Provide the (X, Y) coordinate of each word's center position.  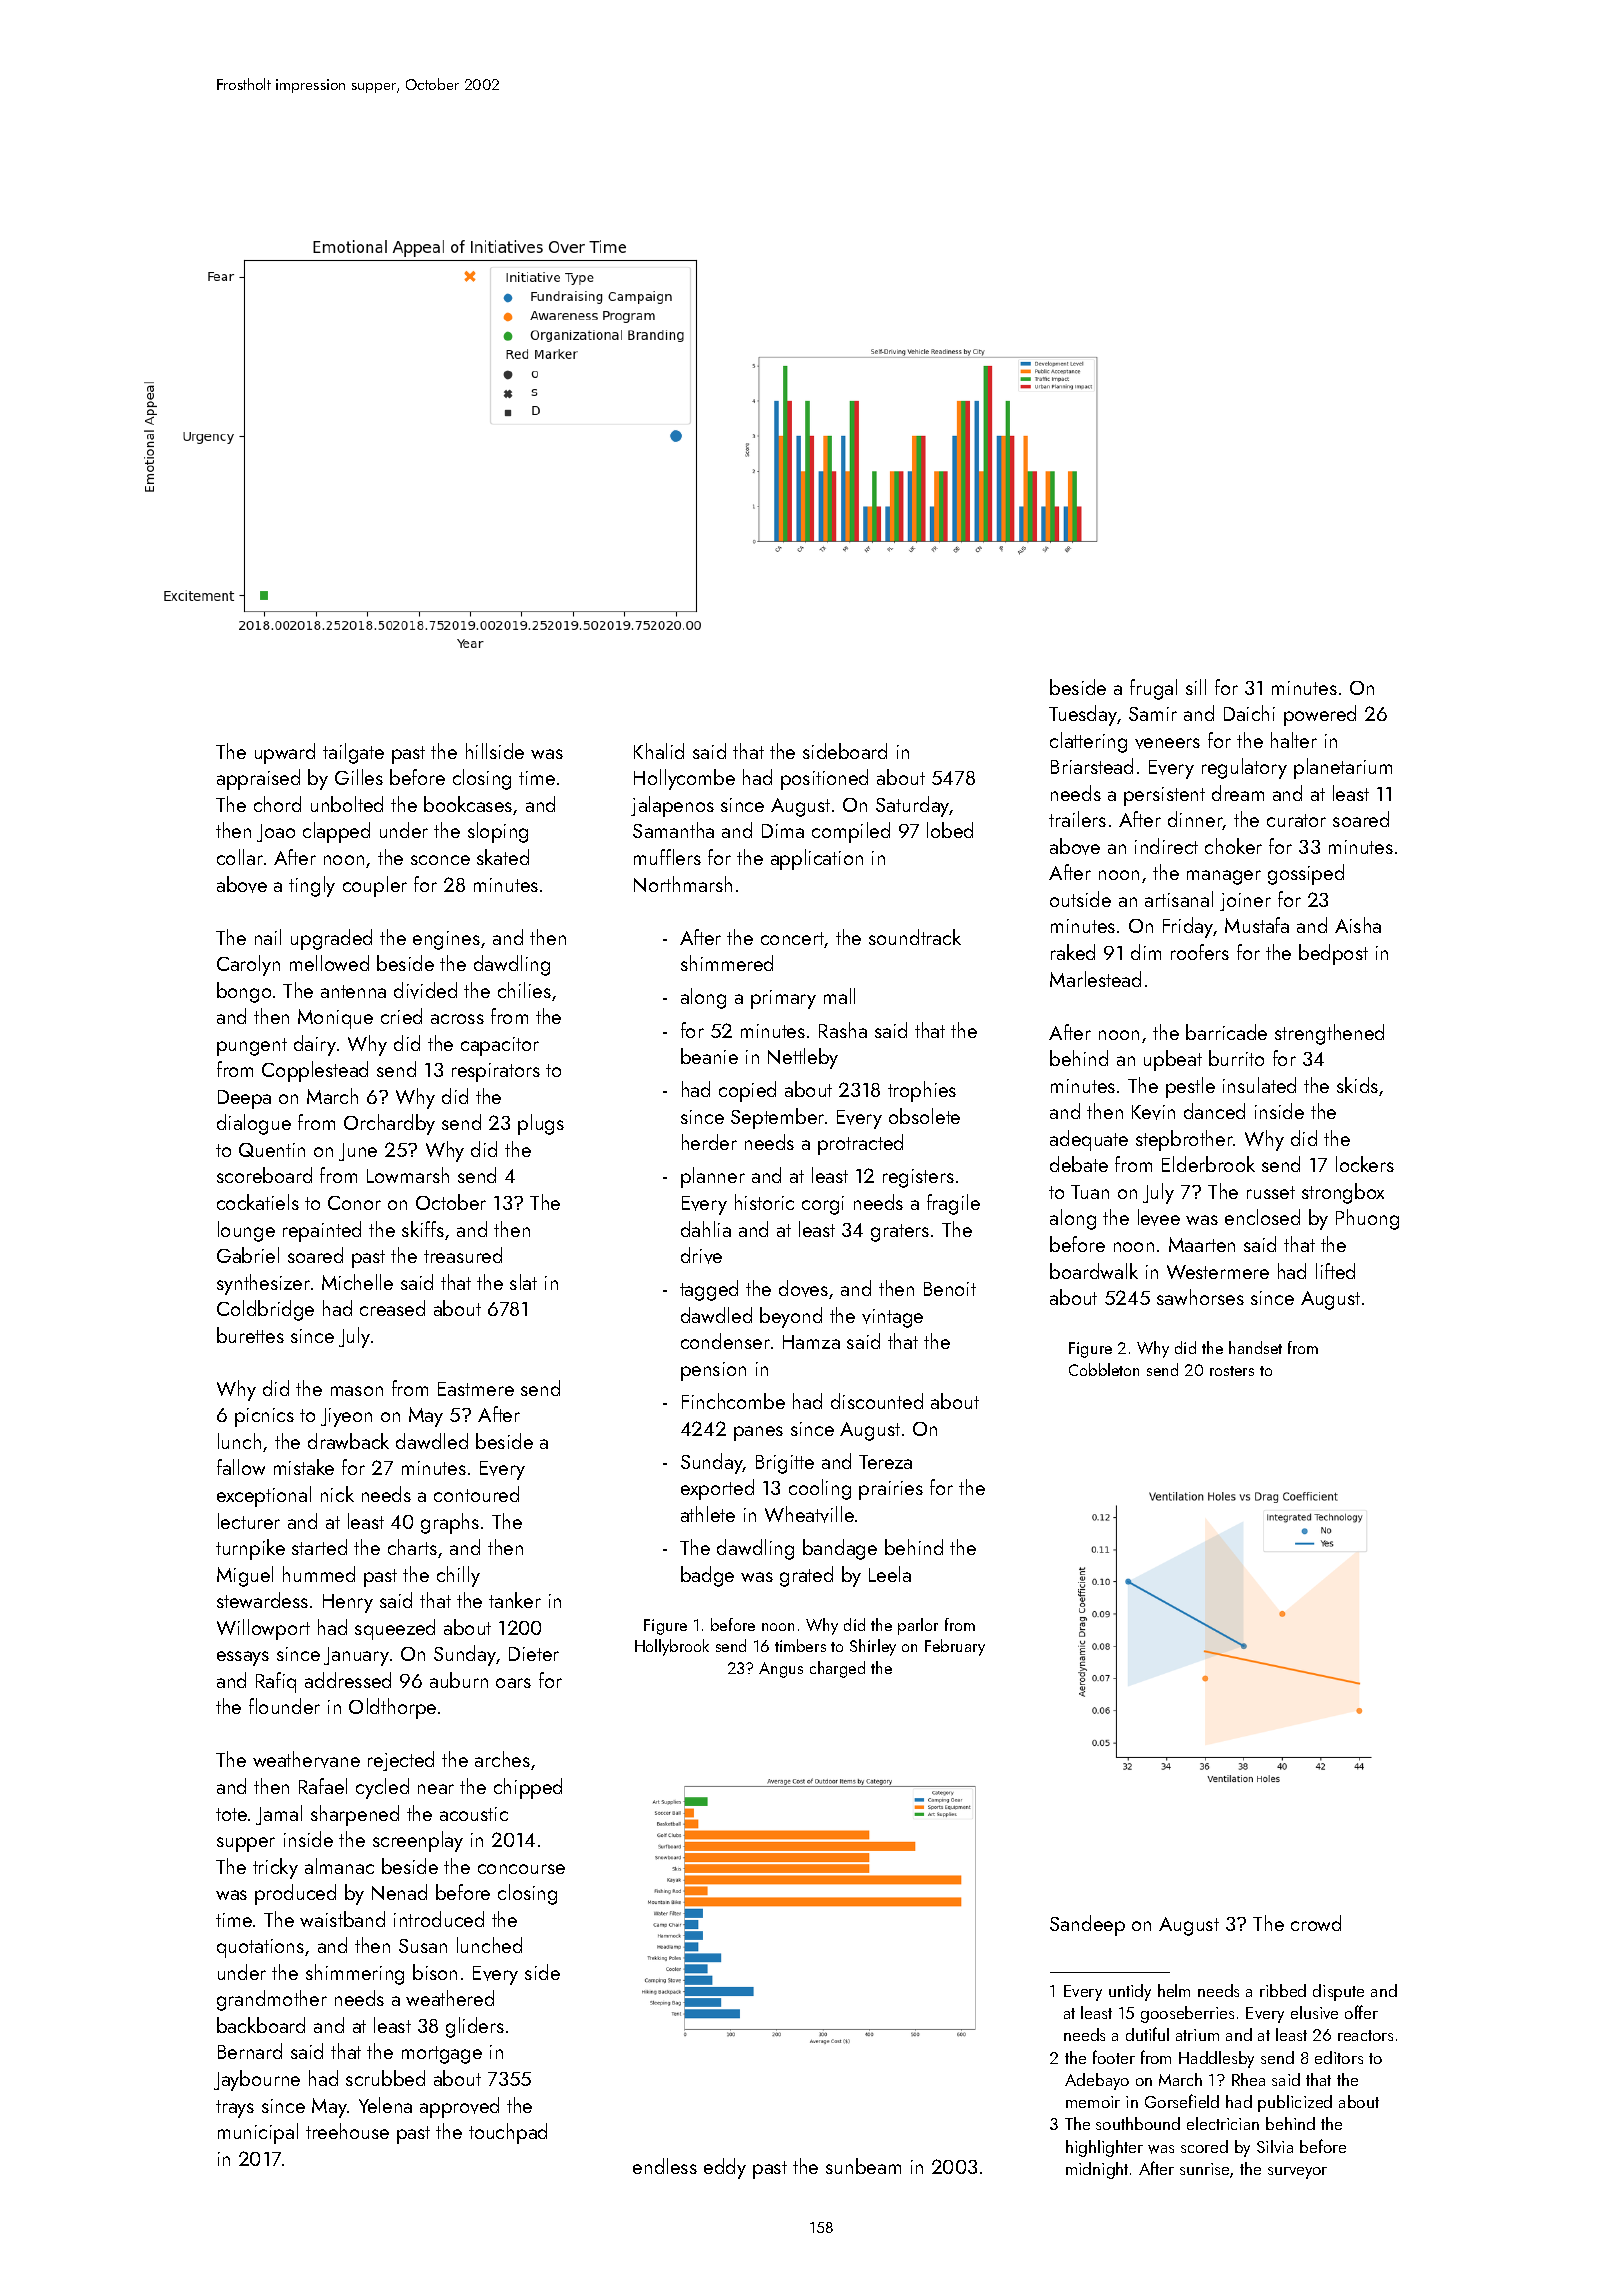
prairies (891, 1490)
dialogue (254, 1124)
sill (1196, 687)
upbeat (1173, 1060)
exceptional (264, 1496)
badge (707, 1576)
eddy (725, 2168)
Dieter (534, 1654)
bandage (840, 1549)
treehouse (347, 2131)
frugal (1153, 689)
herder (709, 1142)
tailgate (353, 753)
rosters (1232, 1371)
